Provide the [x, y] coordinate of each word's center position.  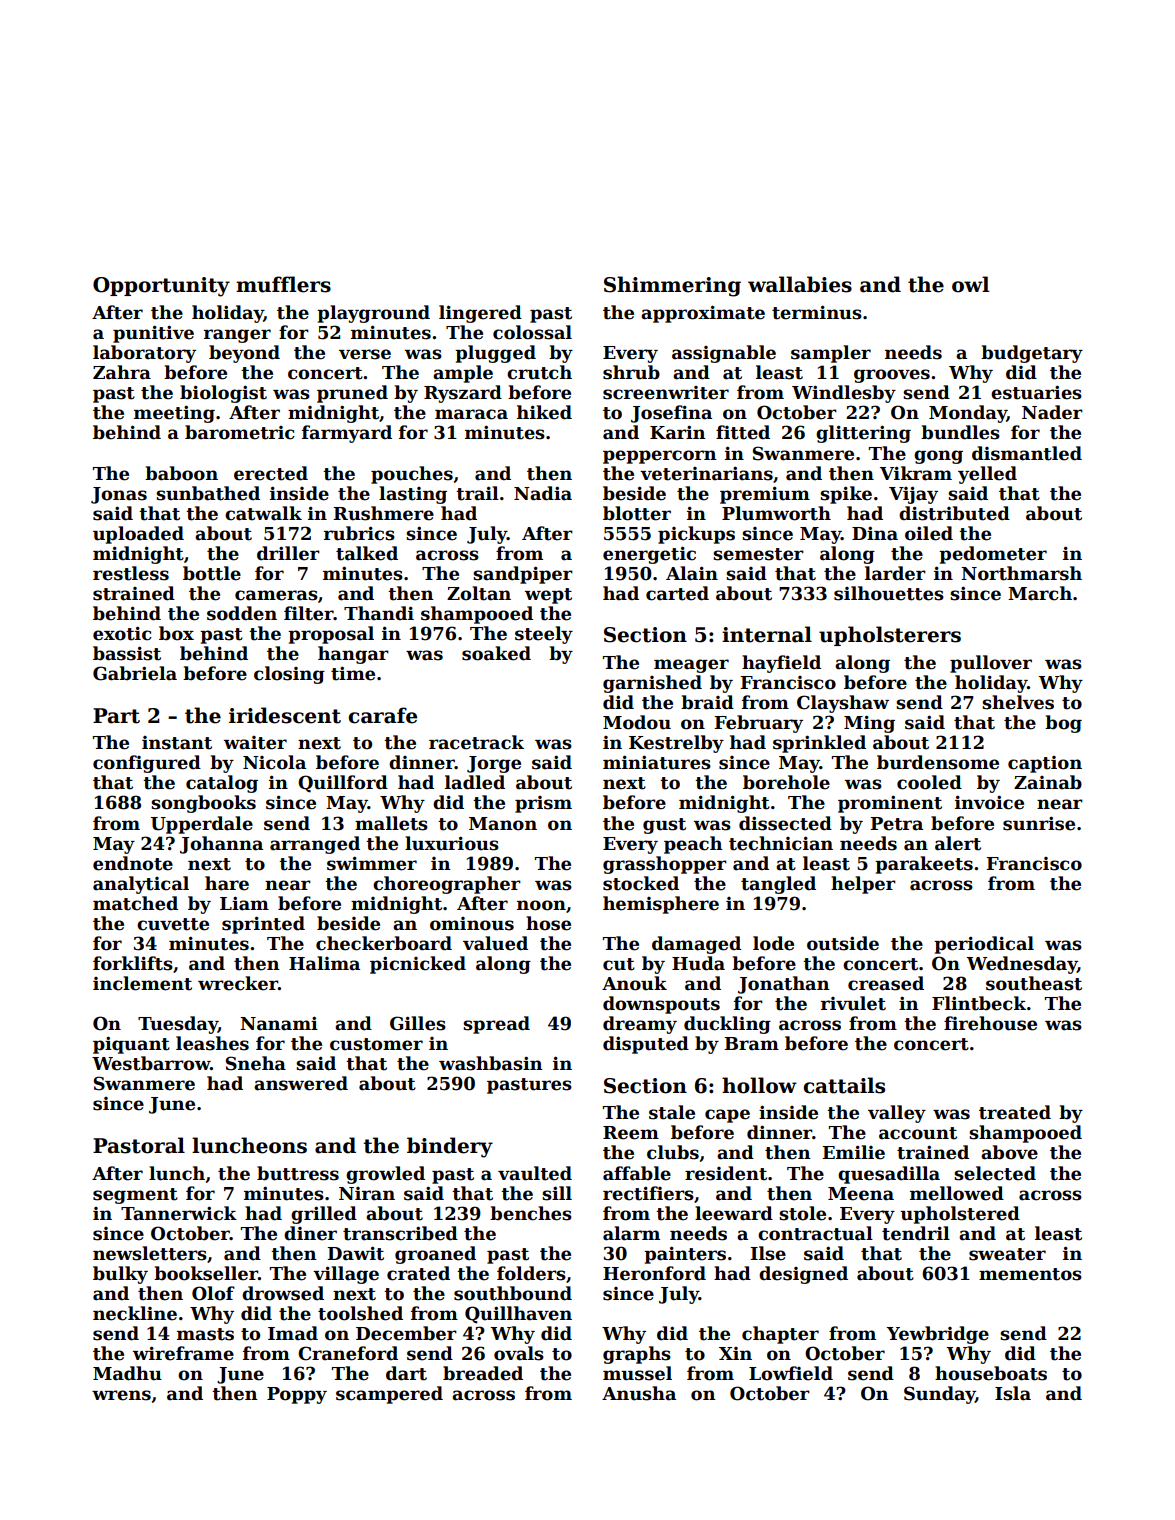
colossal [532, 332]
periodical [984, 945]
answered [301, 1083]
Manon [503, 824]
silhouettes [889, 593]
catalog [222, 784]
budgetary [1032, 354]
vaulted [535, 1173]
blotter [637, 513]
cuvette [173, 924]
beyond [244, 354]
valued [495, 943]
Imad [293, 1333]
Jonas [119, 495]
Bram [751, 1044]
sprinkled [819, 744]
